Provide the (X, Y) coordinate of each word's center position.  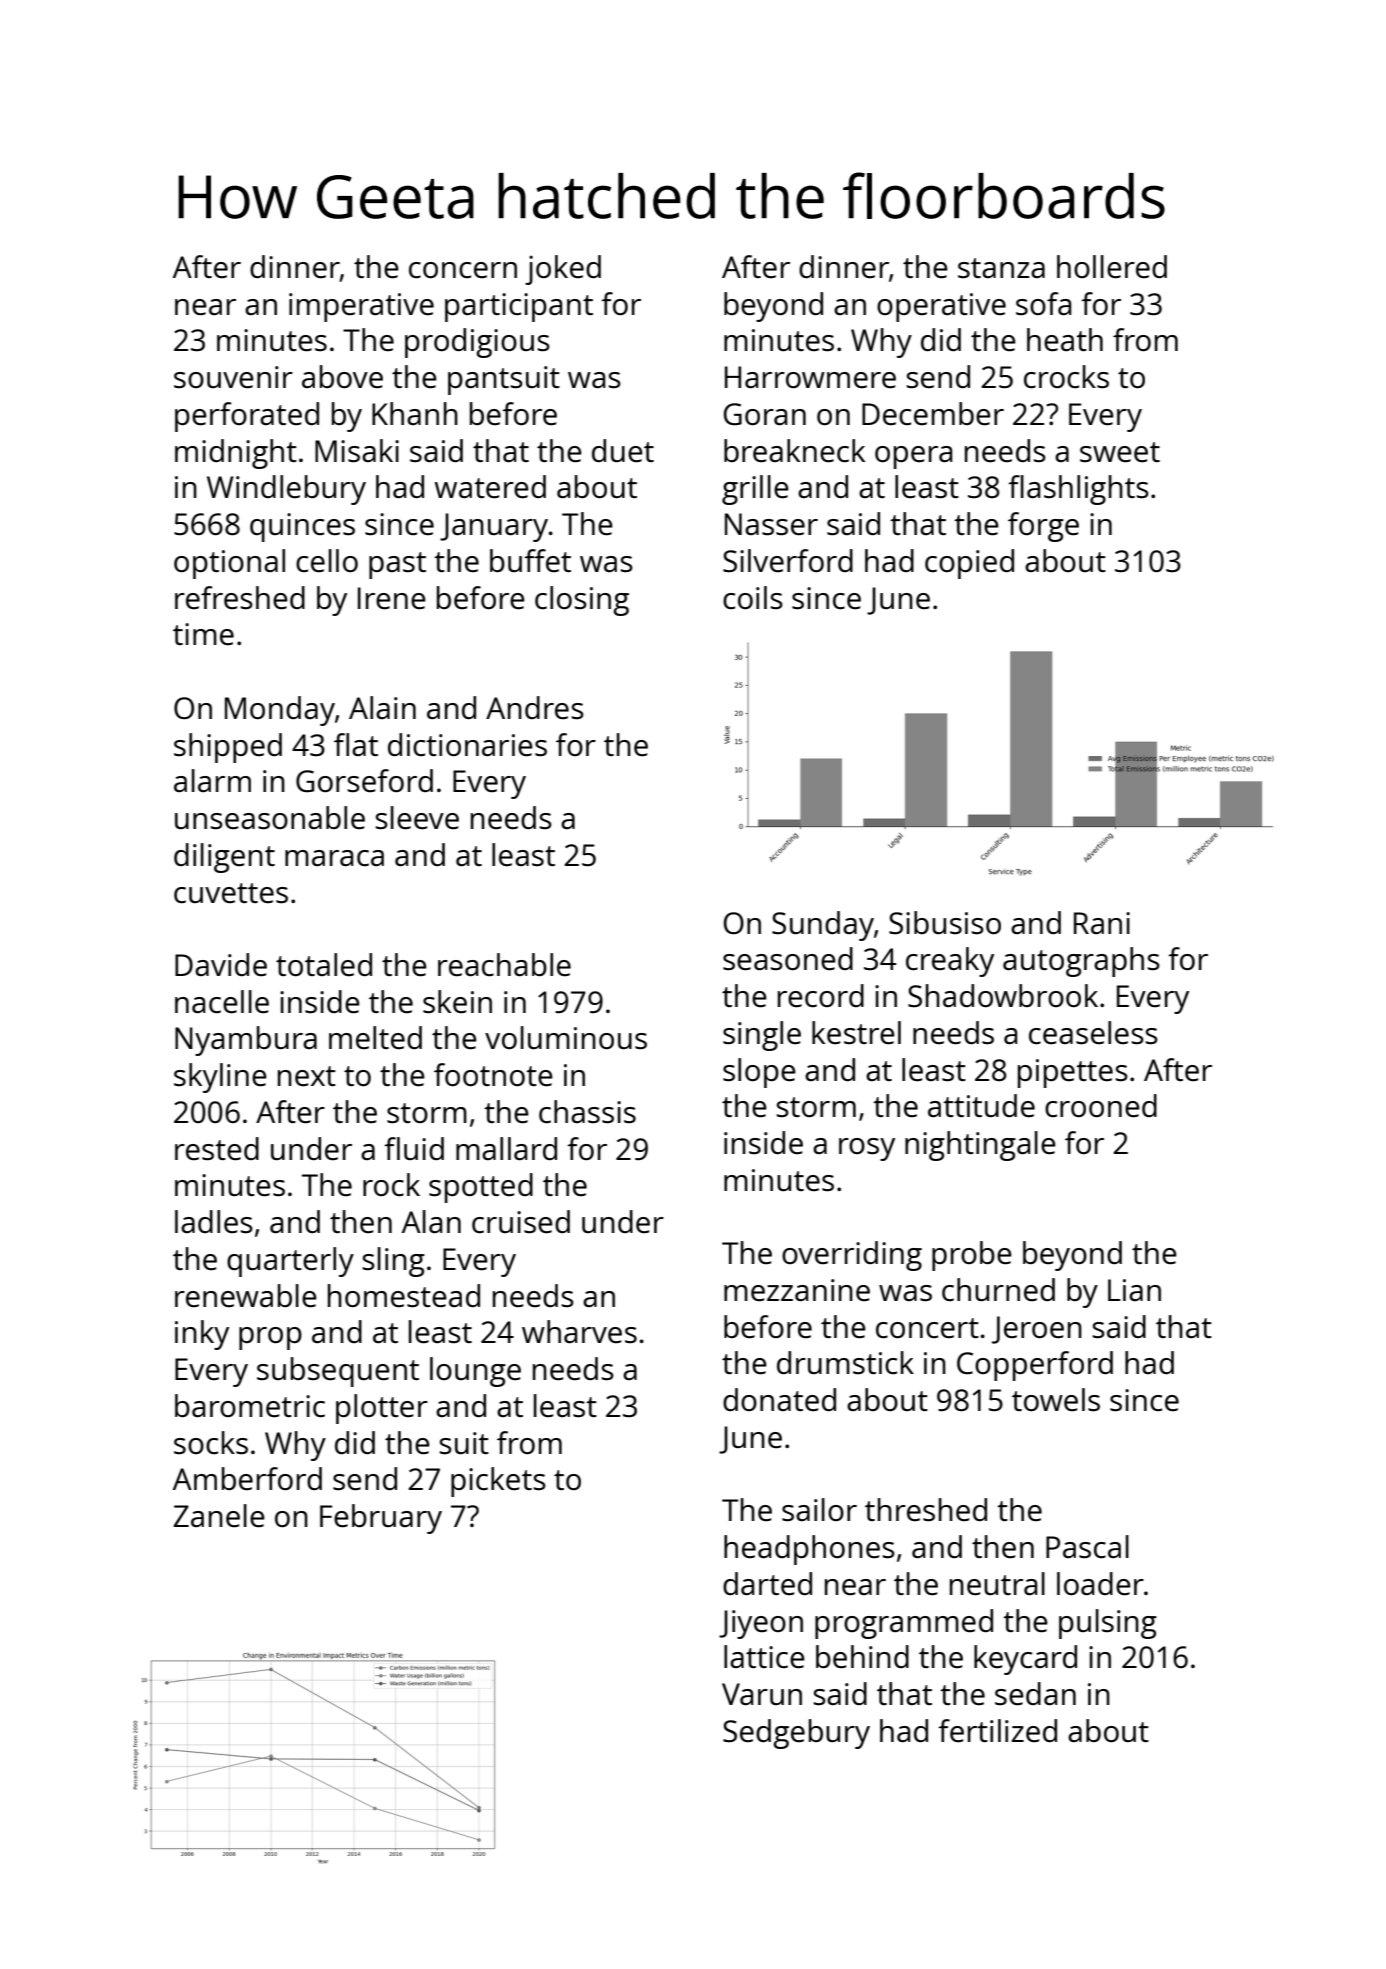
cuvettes (231, 893)
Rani (1102, 923)
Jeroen (1037, 1330)
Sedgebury (796, 1734)
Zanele (219, 1516)
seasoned (788, 959)
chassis (587, 1112)
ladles (214, 1222)
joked (563, 270)
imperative (361, 307)
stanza (1001, 268)
